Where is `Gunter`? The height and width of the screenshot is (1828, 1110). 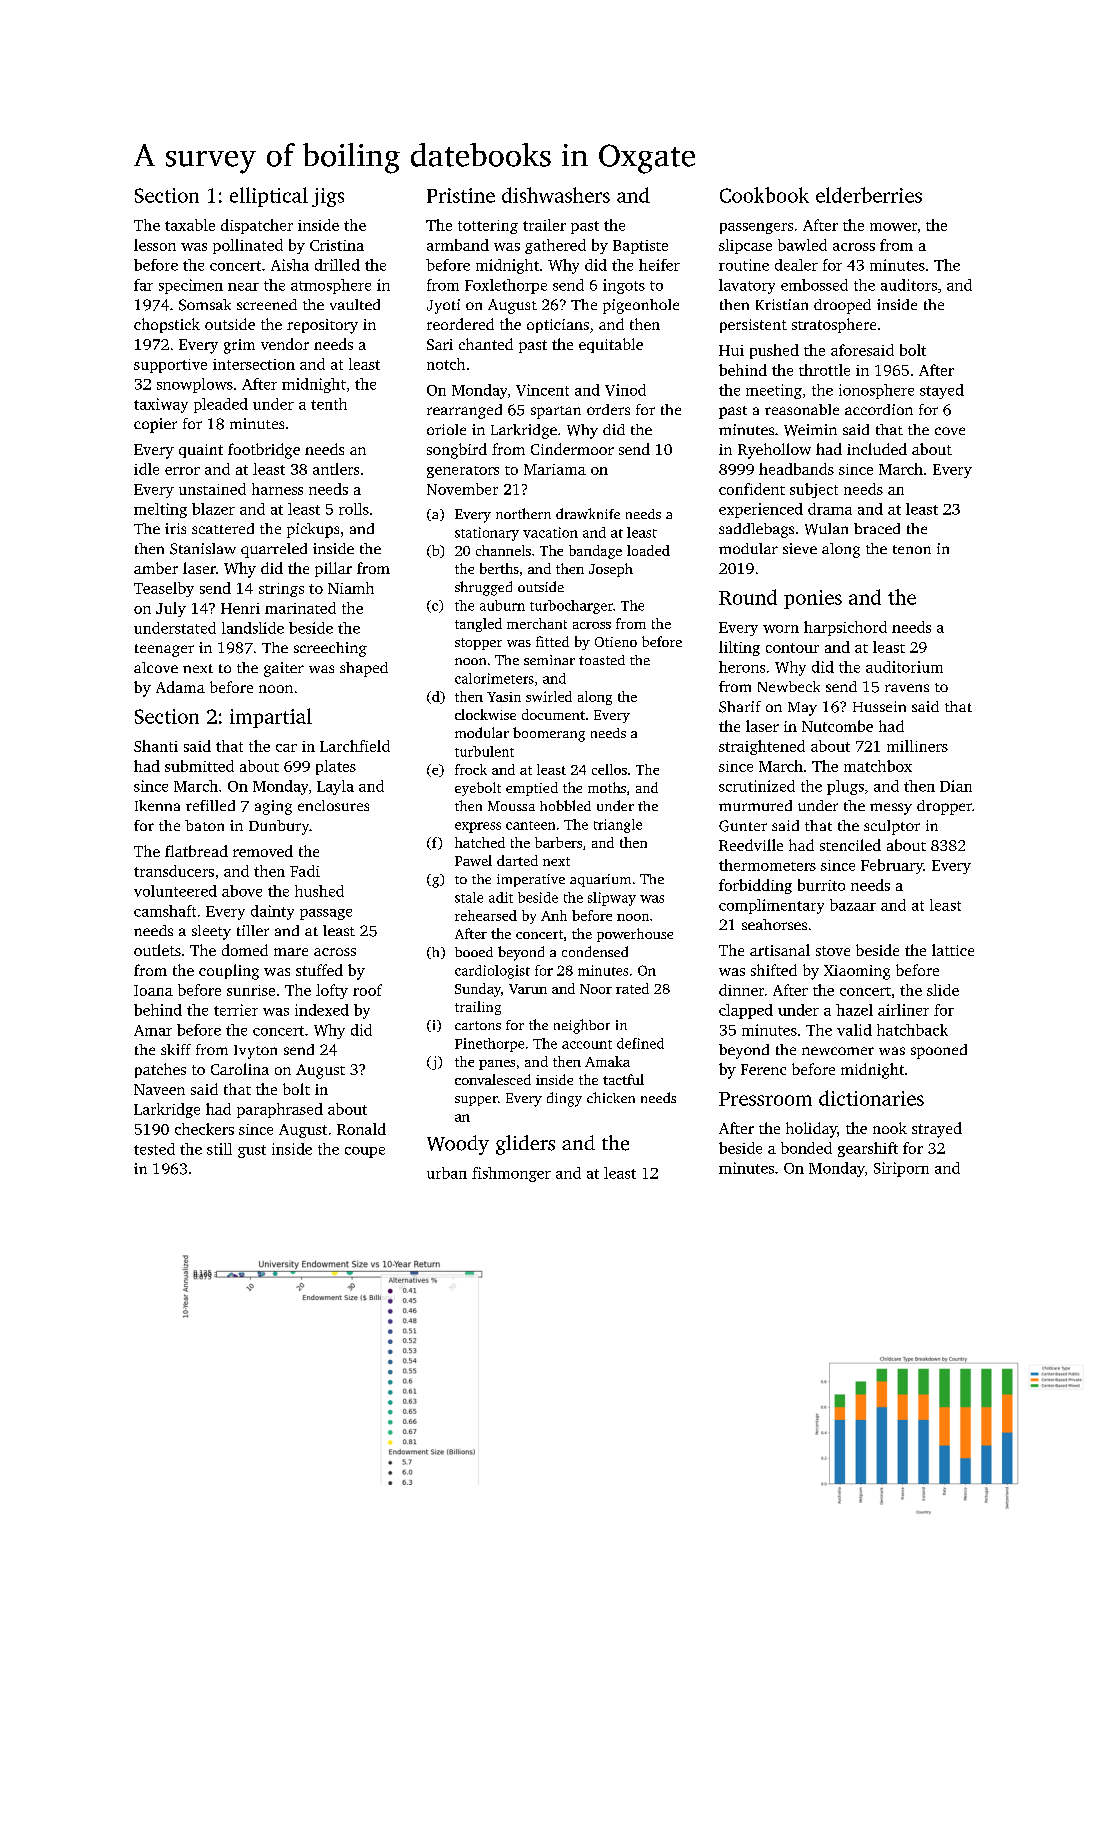 Gunter is located at coordinates (743, 826).
